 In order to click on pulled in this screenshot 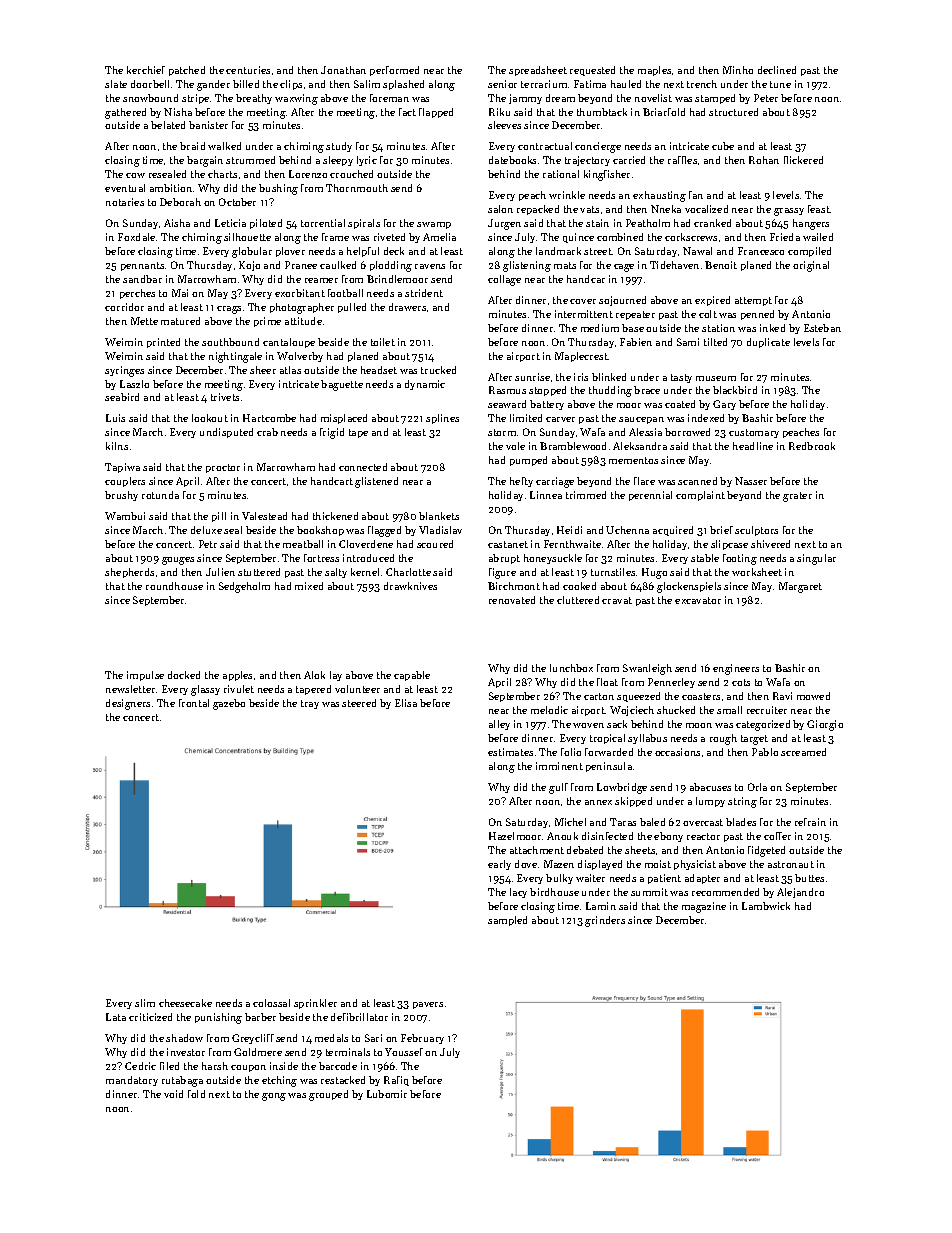, I will do `click(352, 308)`.
